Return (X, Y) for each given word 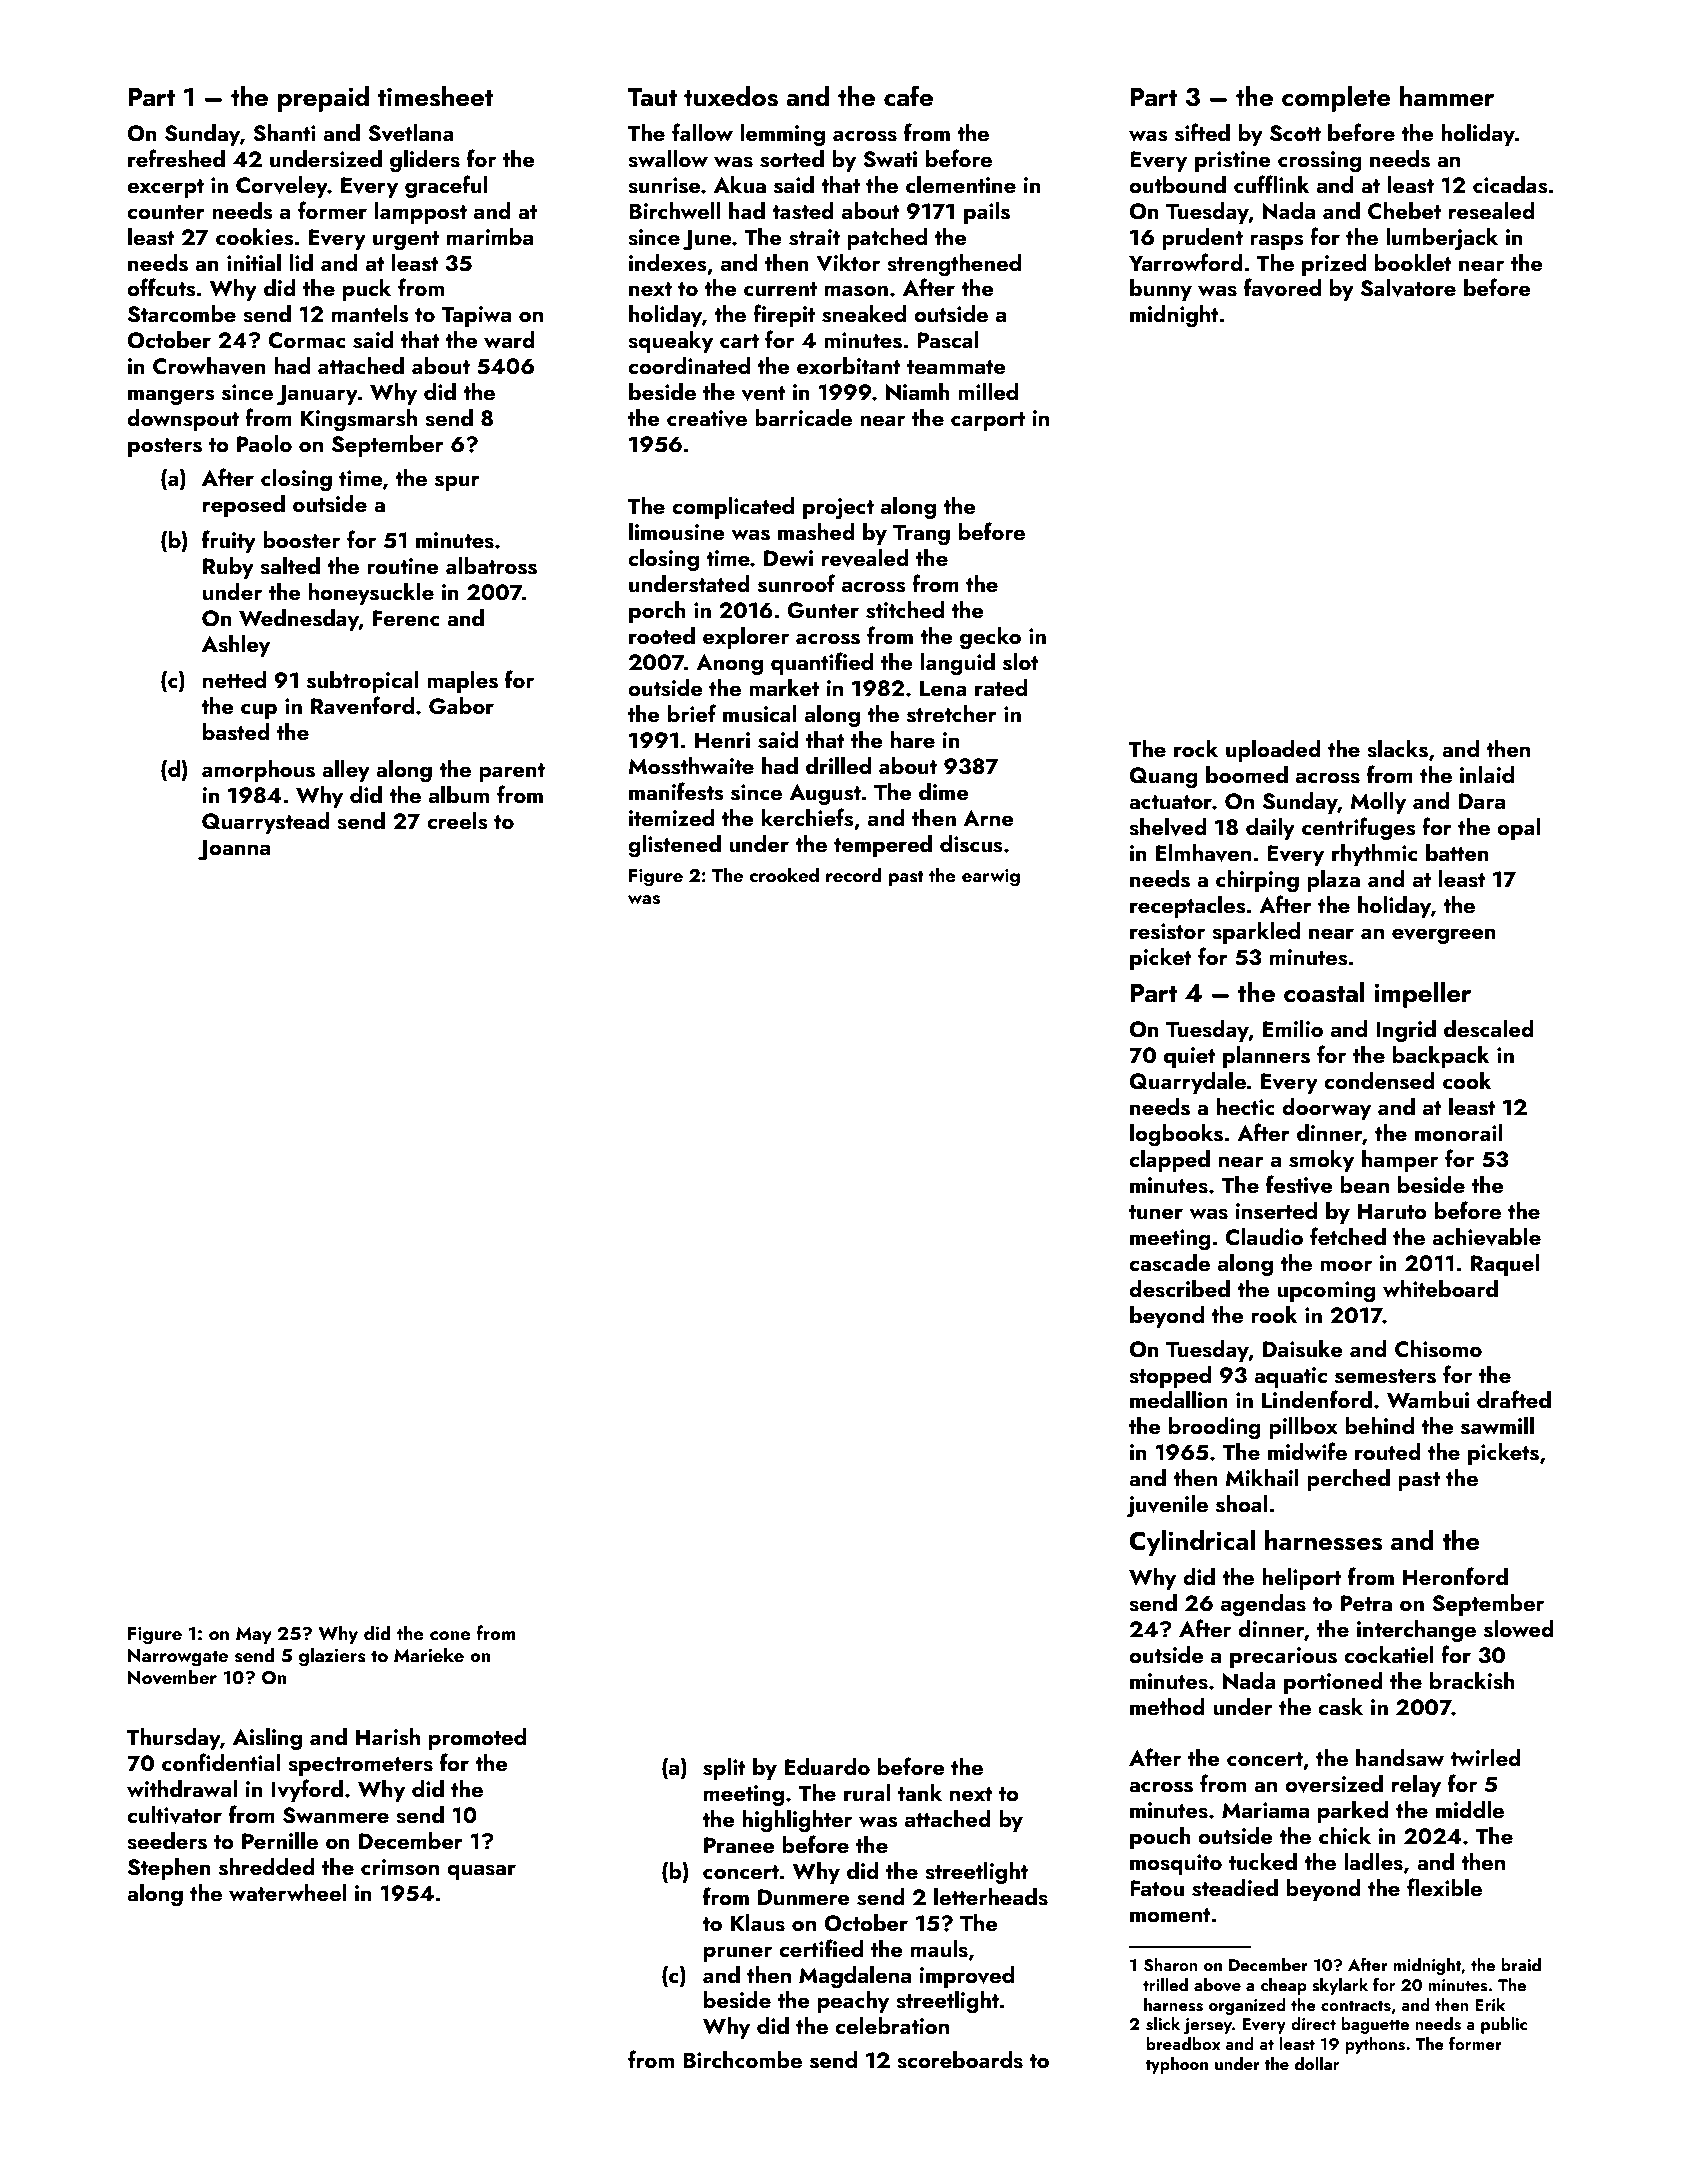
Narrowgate (178, 1658)
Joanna (234, 850)
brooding (1215, 1428)
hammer (1447, 96)
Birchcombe (742, 2059)
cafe (908, 96)
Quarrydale (1187, 1083)
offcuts (161, 287)
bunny (1161, 290)
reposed (244, 506)
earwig (991, 878)
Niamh (918, 392)
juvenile (1167, 1506)
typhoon (1176, 2065)
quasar (481, 1872)
